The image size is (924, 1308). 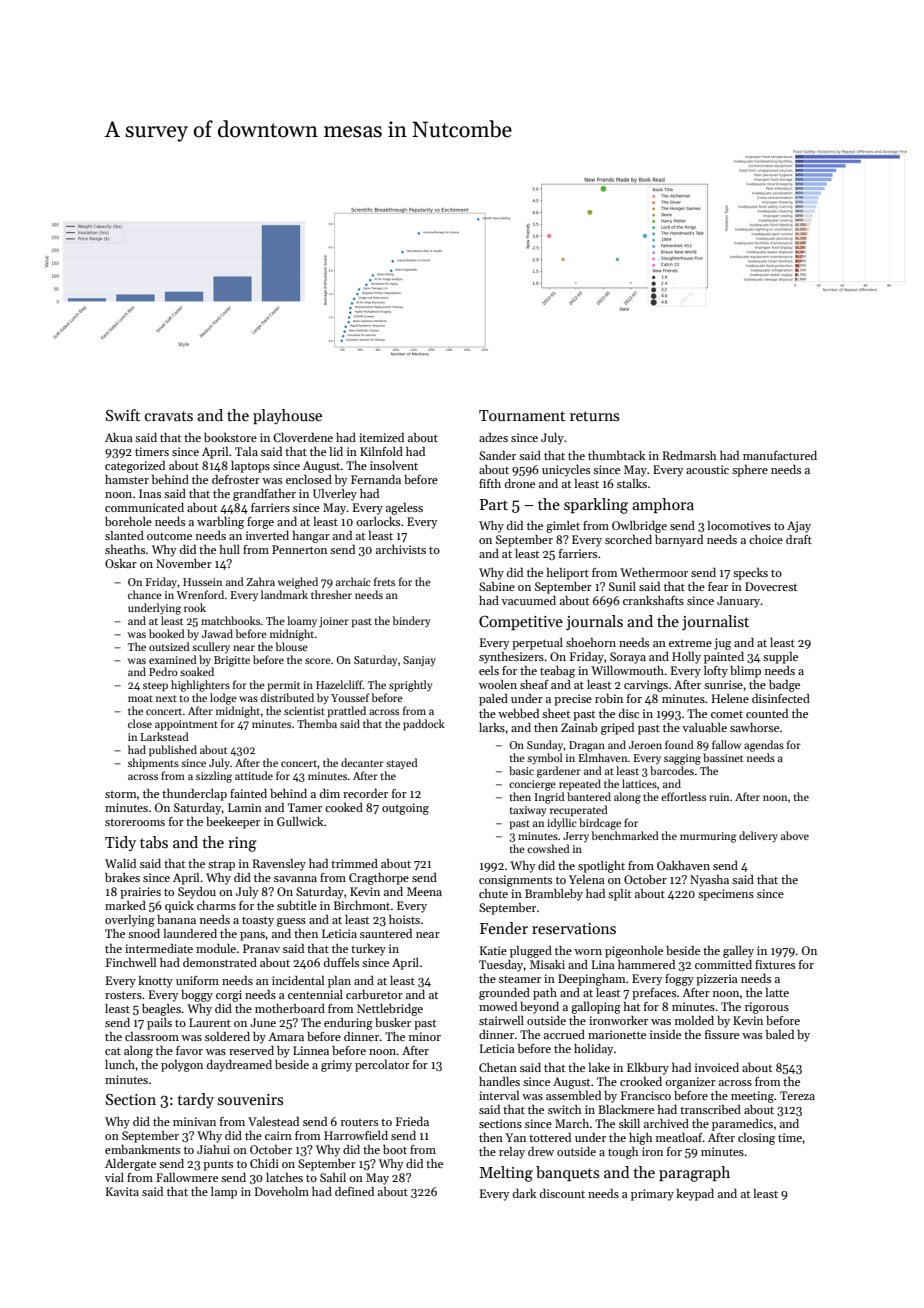 I want to click on switch, so click(x=564, y=1109).
